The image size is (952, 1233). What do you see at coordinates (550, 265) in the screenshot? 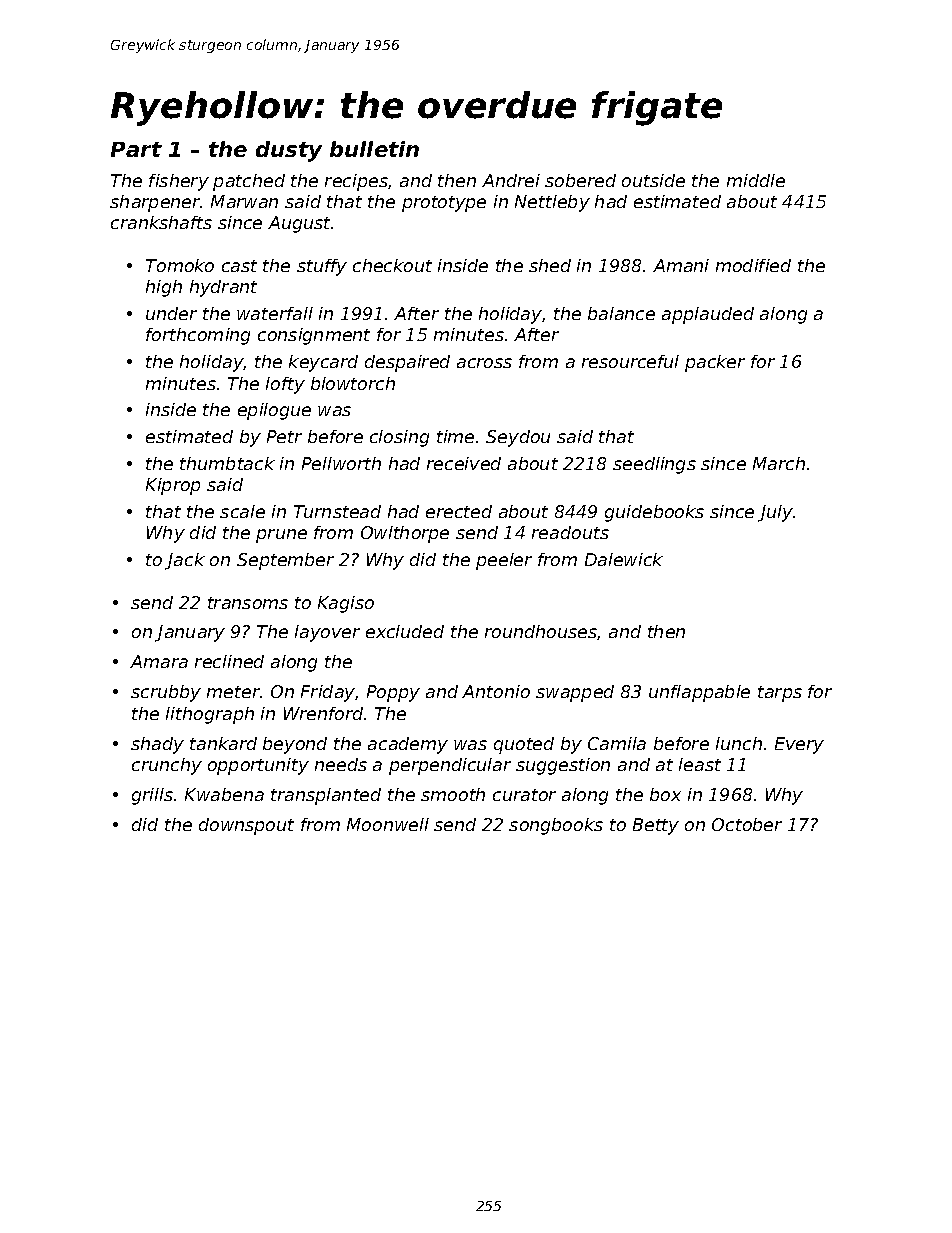
I see `shed` at bounding box center [550, 265].
